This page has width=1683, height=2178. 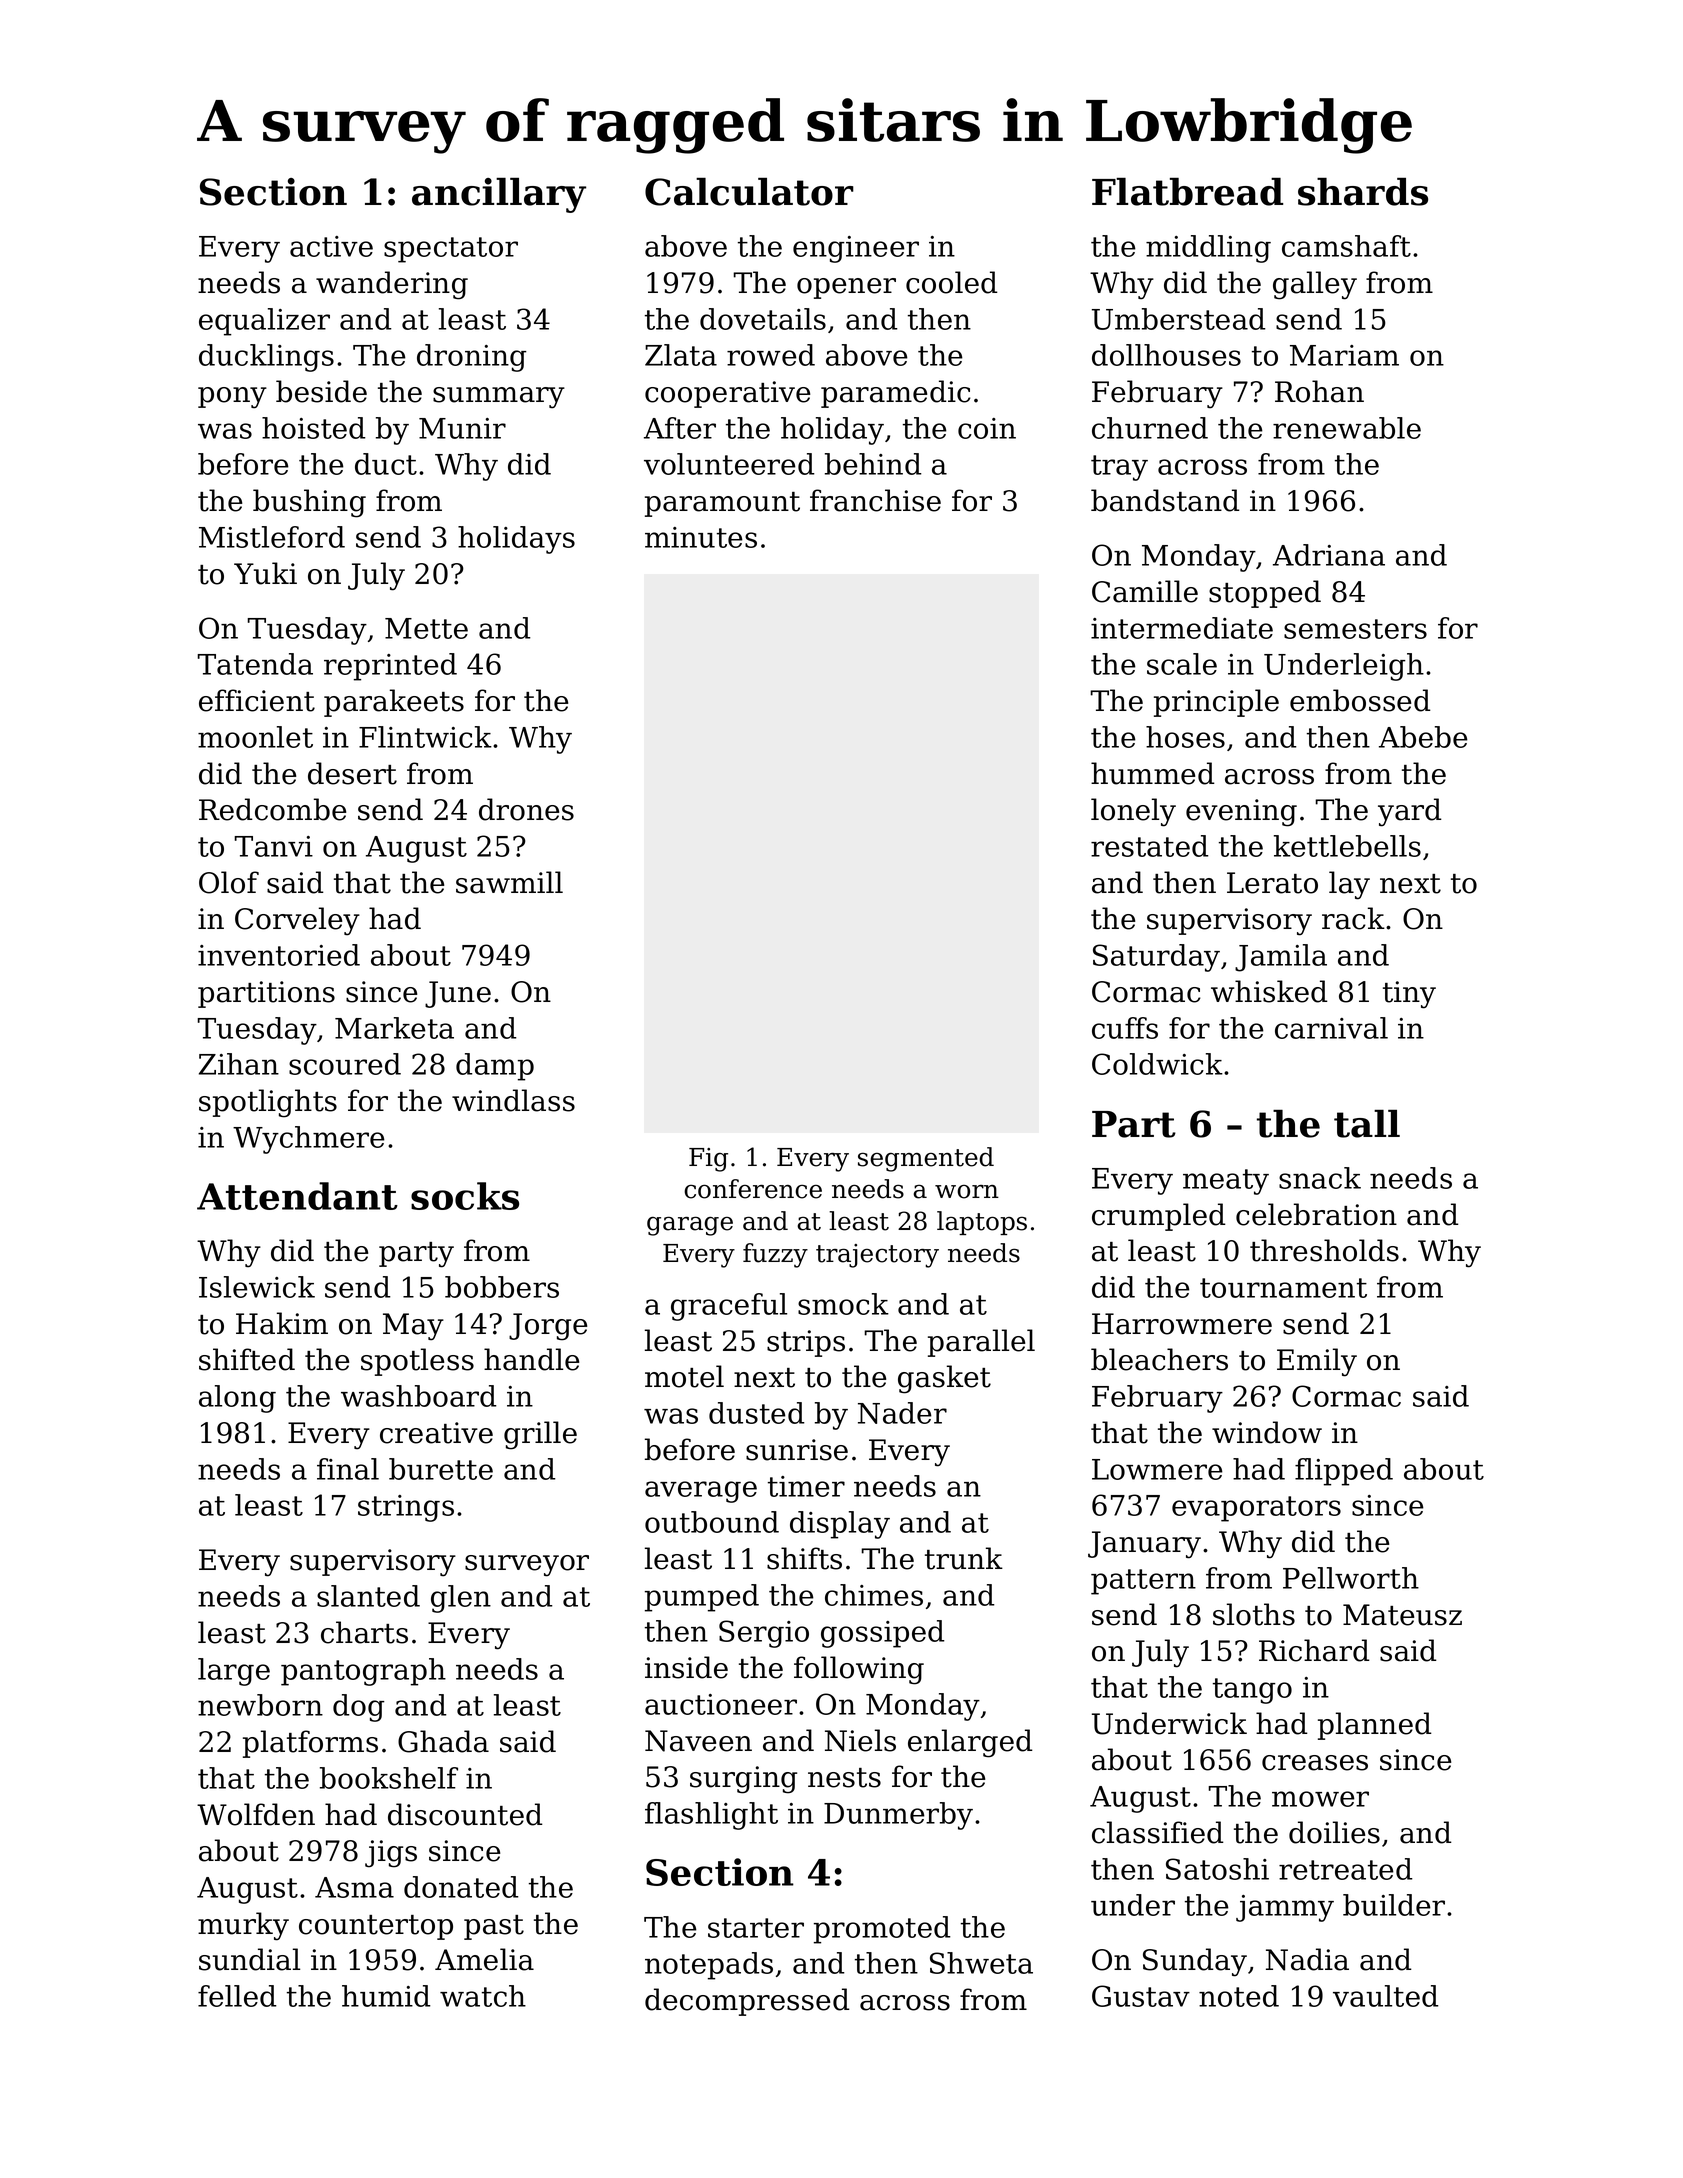 What do you see at coordinates (465, 1196) in the page?
I see `socks` at bounding box center [465, 1196].
